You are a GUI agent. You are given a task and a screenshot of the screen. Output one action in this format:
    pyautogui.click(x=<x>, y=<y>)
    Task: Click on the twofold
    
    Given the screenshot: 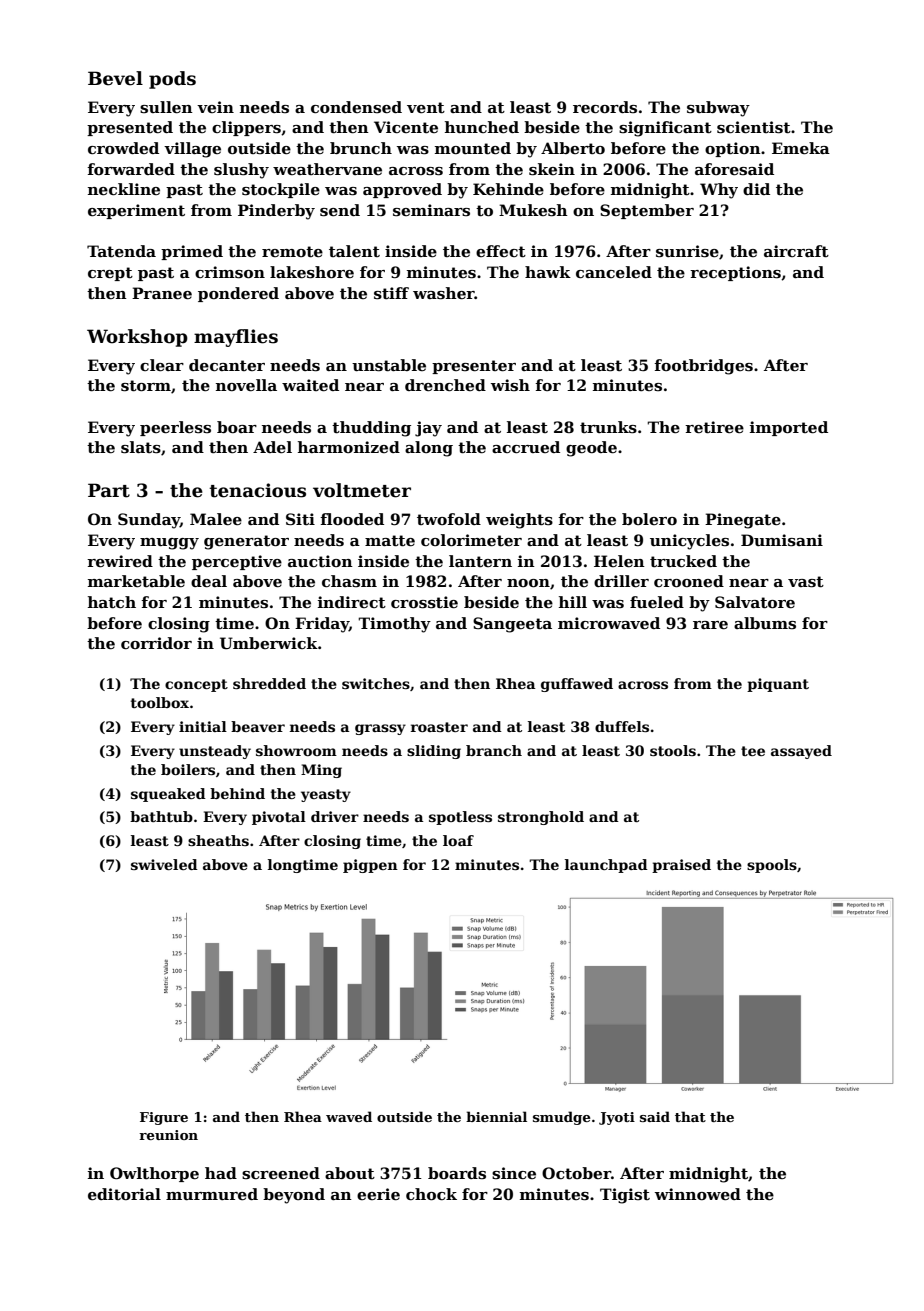 What is the action you would take?
    pyautogui.click(x=449, y=519)
